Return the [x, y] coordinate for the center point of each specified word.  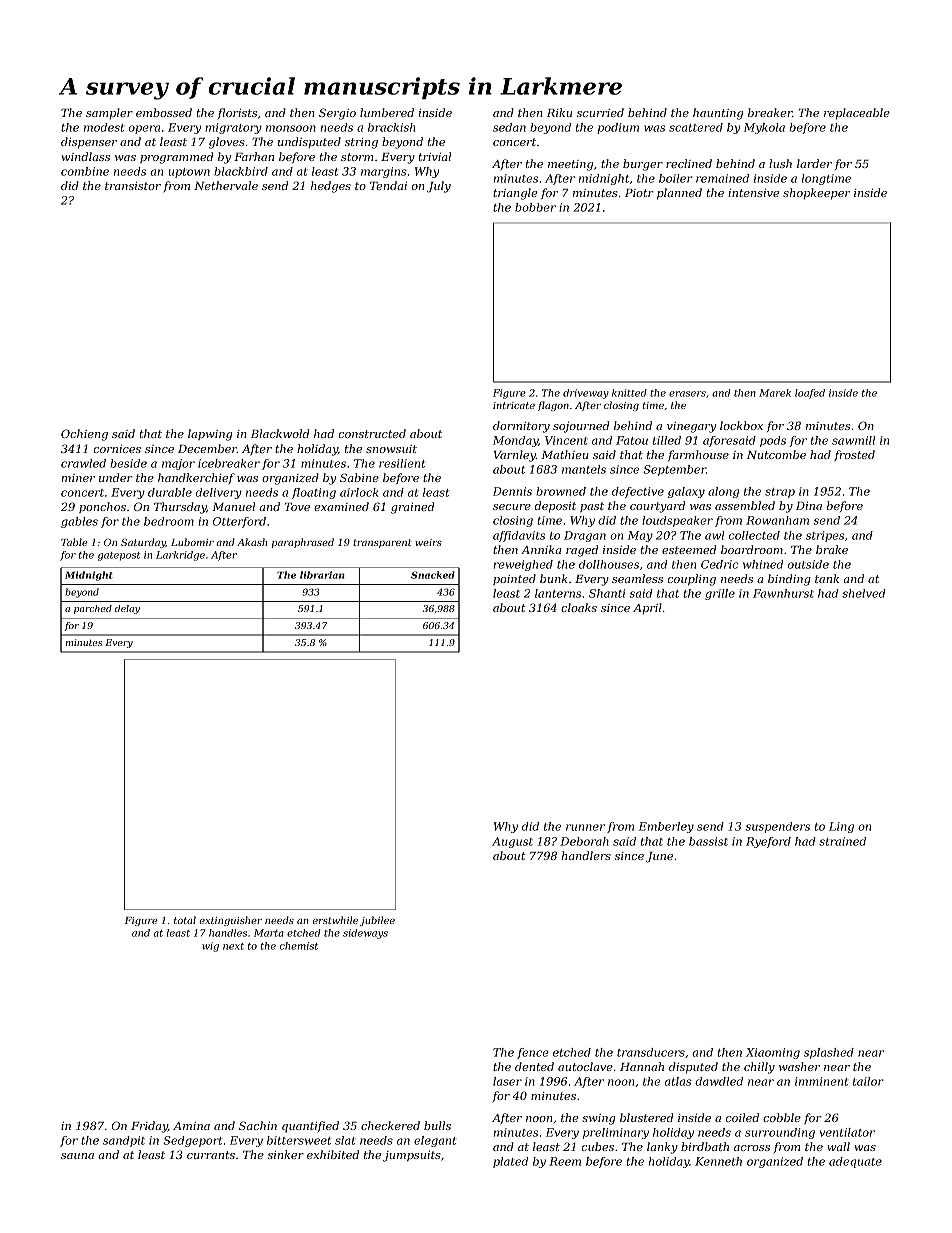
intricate [514, 405]
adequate [855, 1162]
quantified [310, 1127]
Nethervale [226, 185]
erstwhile [335, 920]
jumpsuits [412, 1156]
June [659, 857]
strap [780, 493]
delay [127, 609]
